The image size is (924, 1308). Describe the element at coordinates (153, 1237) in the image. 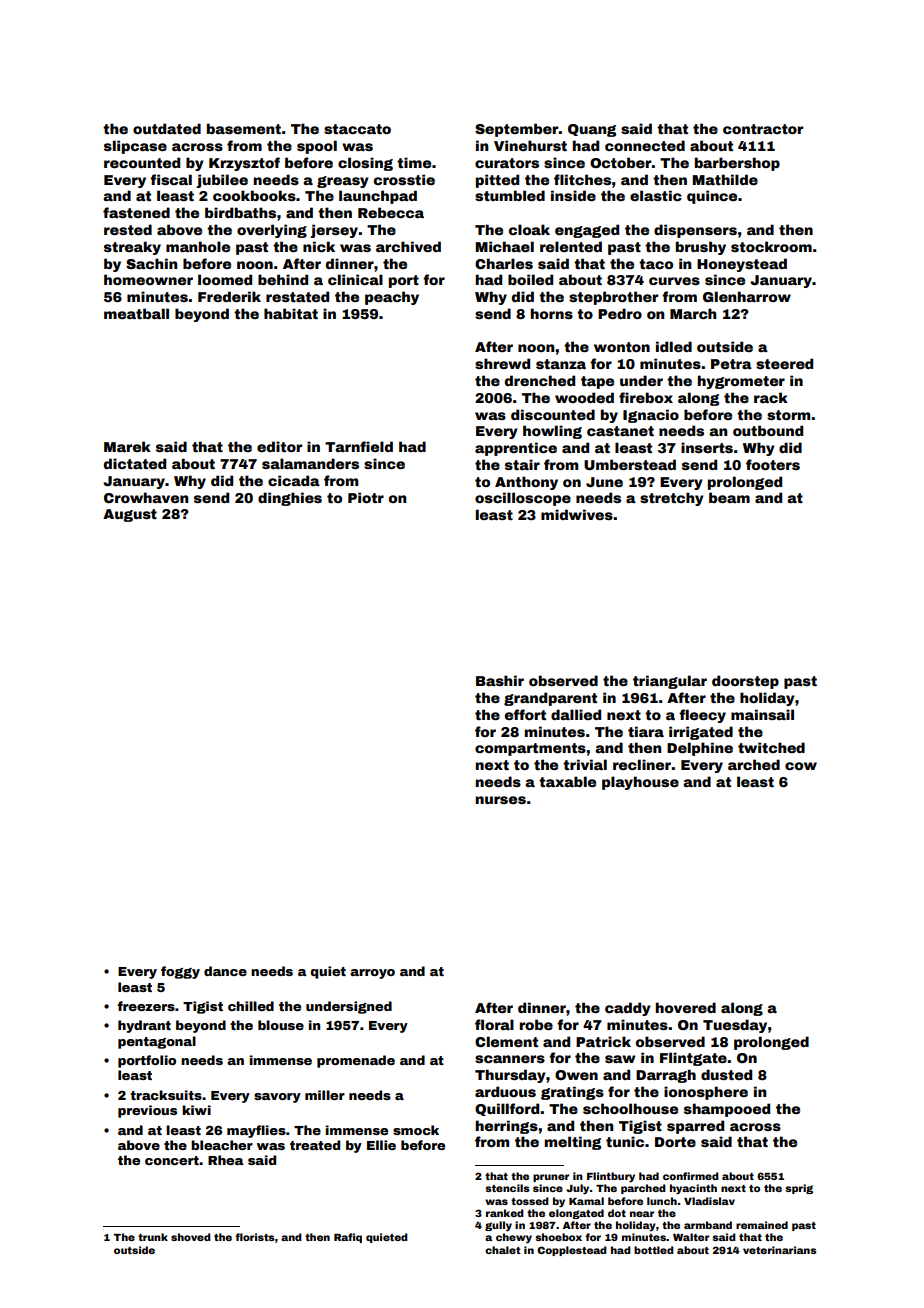

I see `trunk` at that location.
